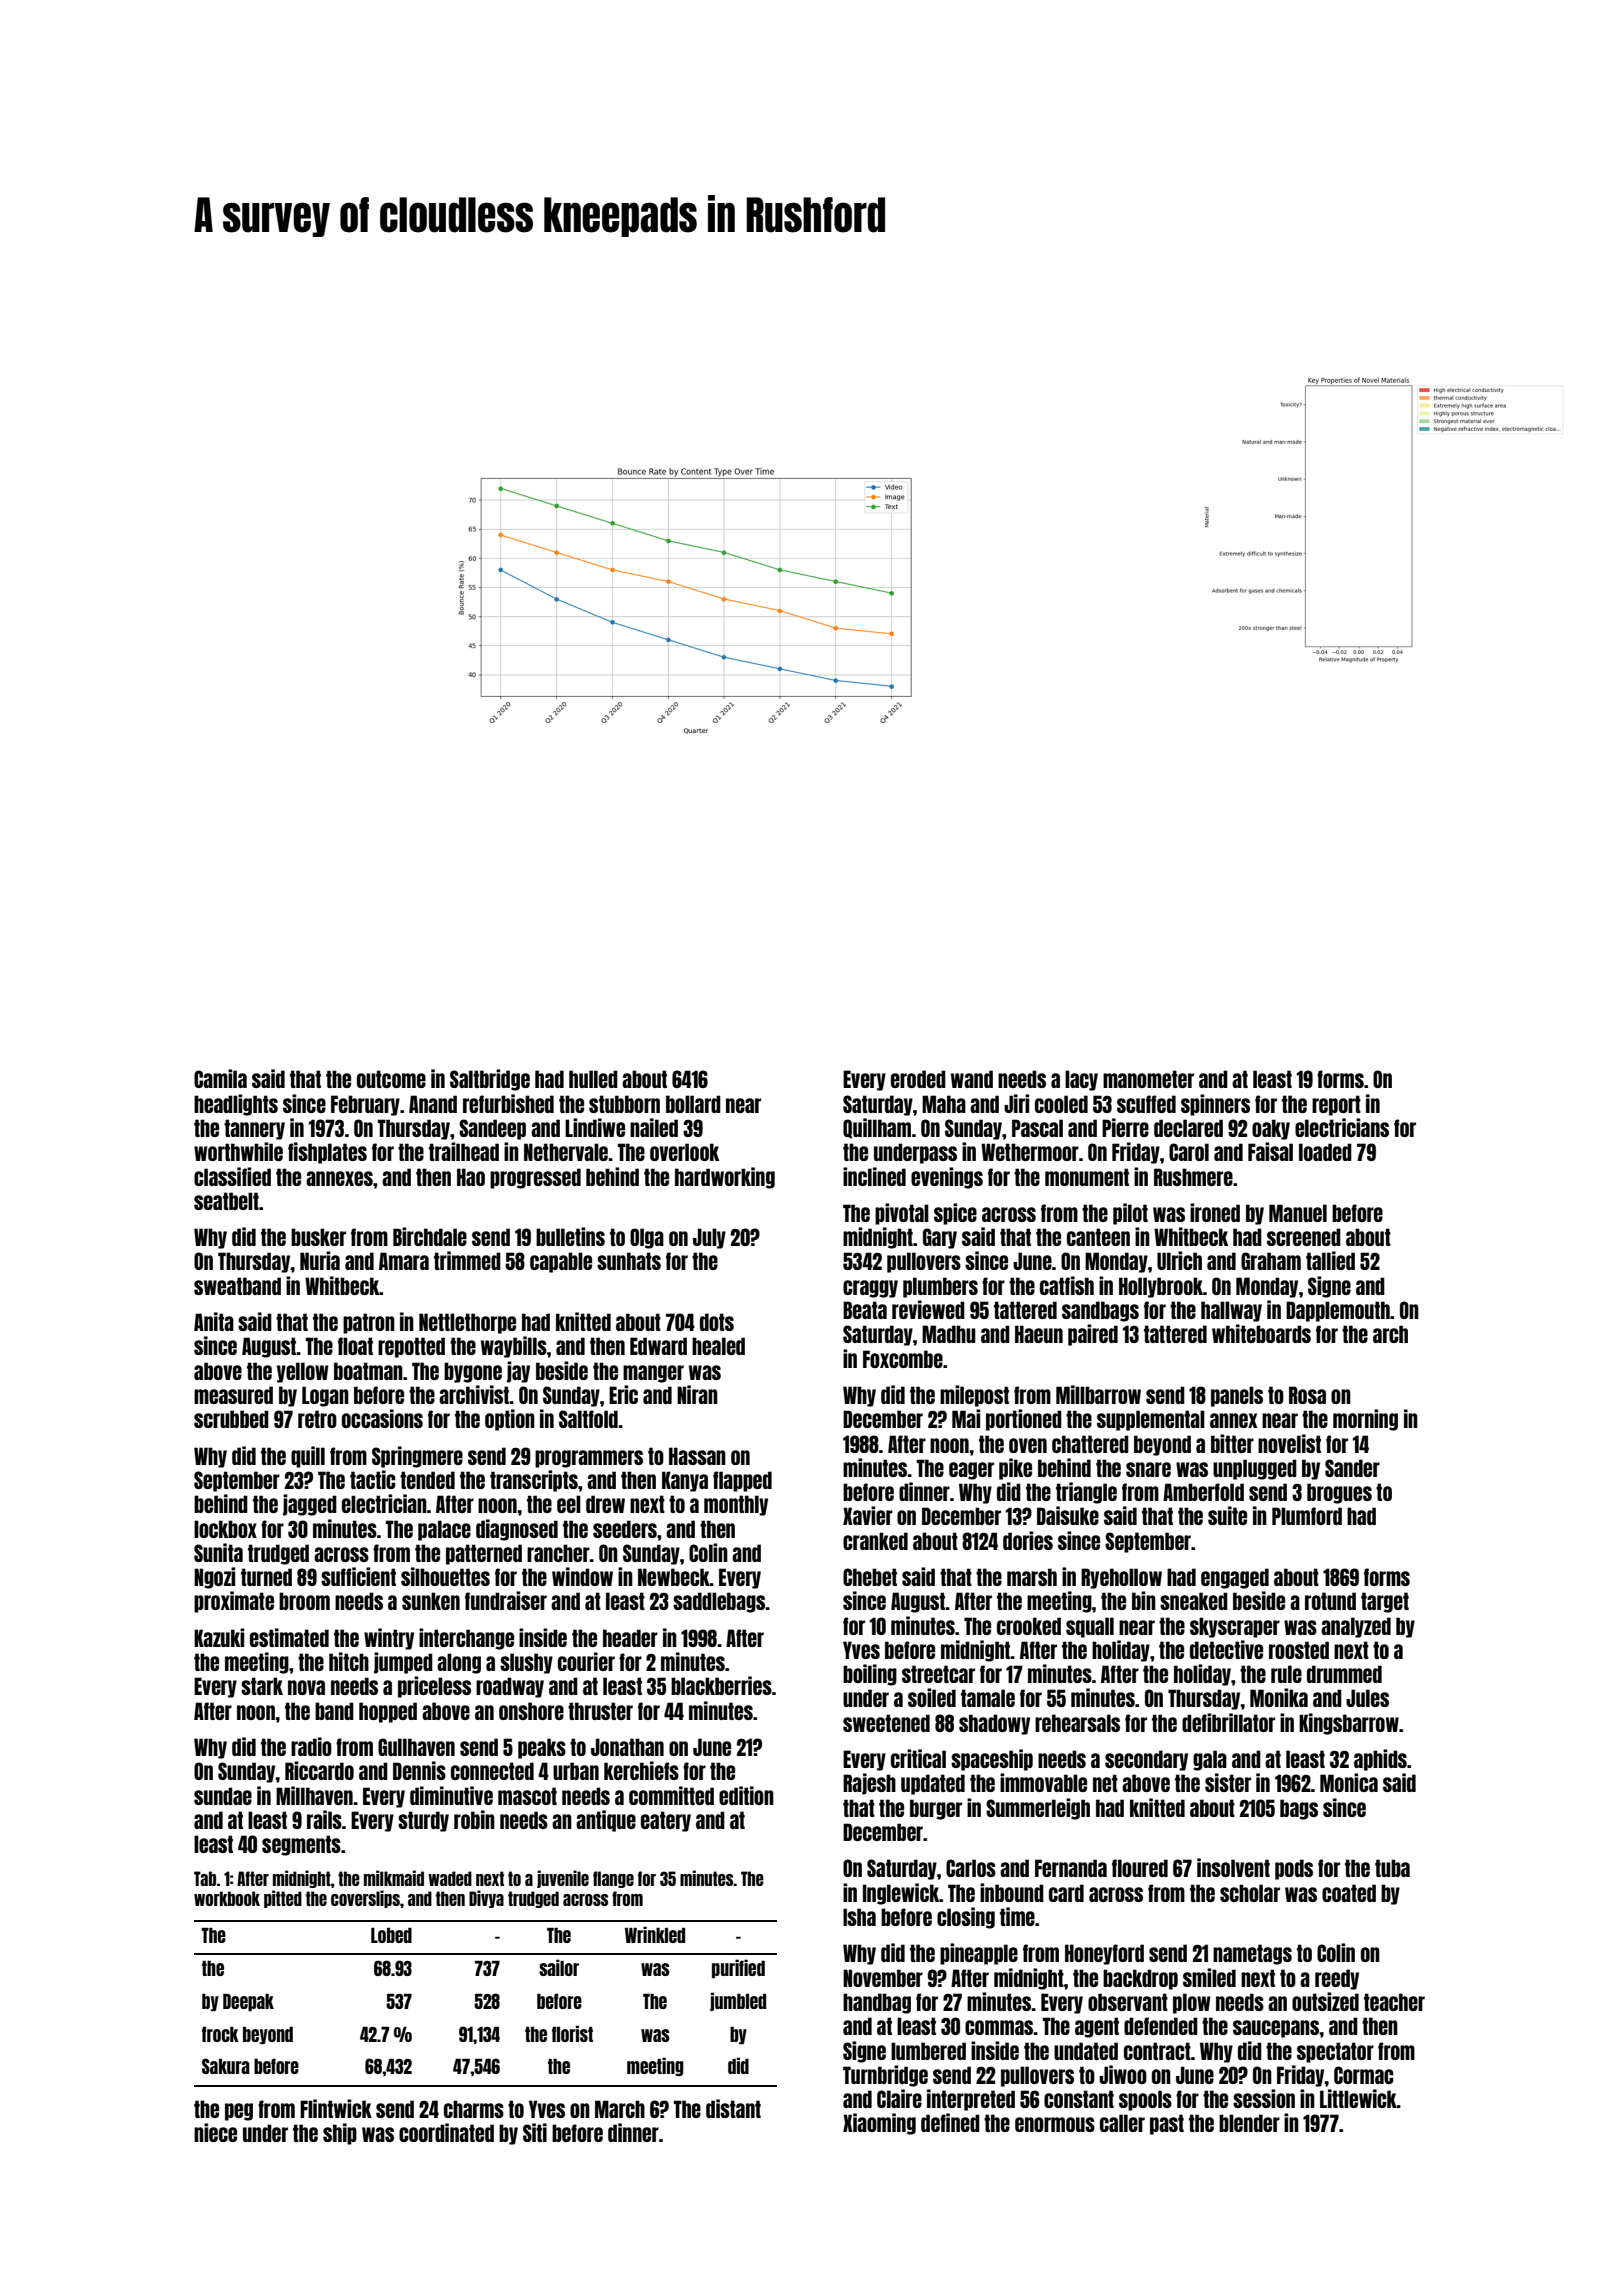 This image has height=2292, width=1620. I want to click on Ngozi, so click(214, 1578).
